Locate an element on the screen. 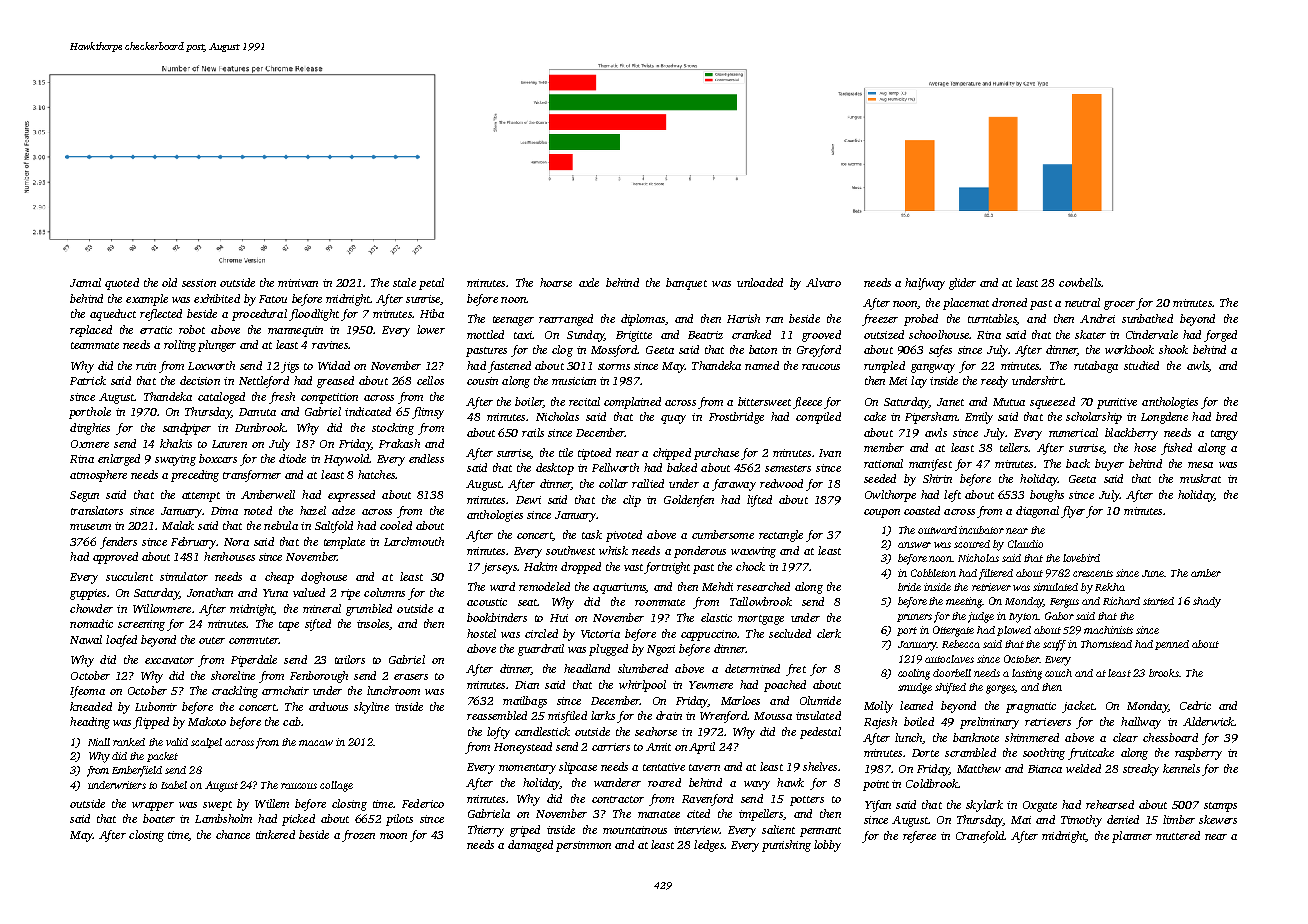  manatee is located at coordinates (659, 814).
